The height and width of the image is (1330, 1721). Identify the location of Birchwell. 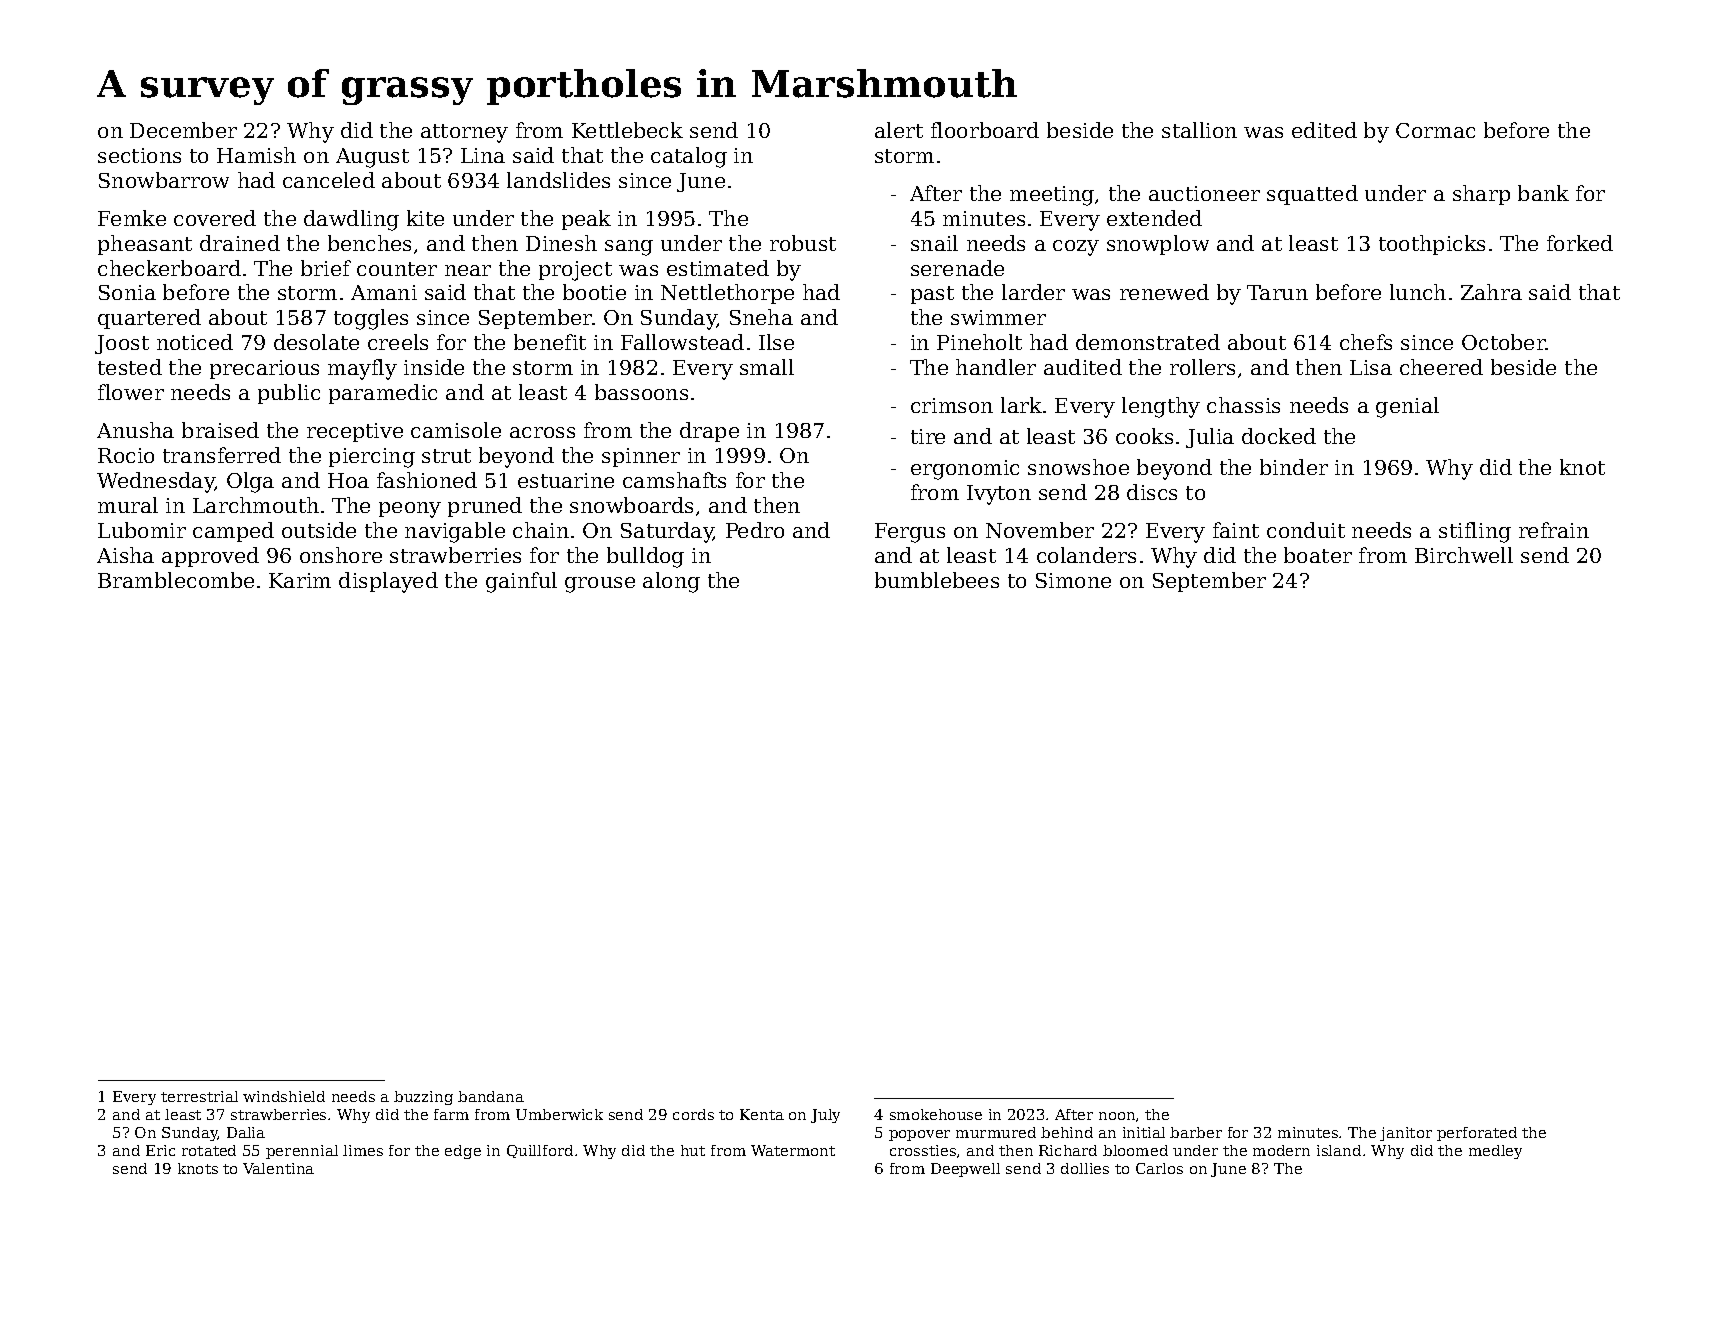
(1464, 555).
